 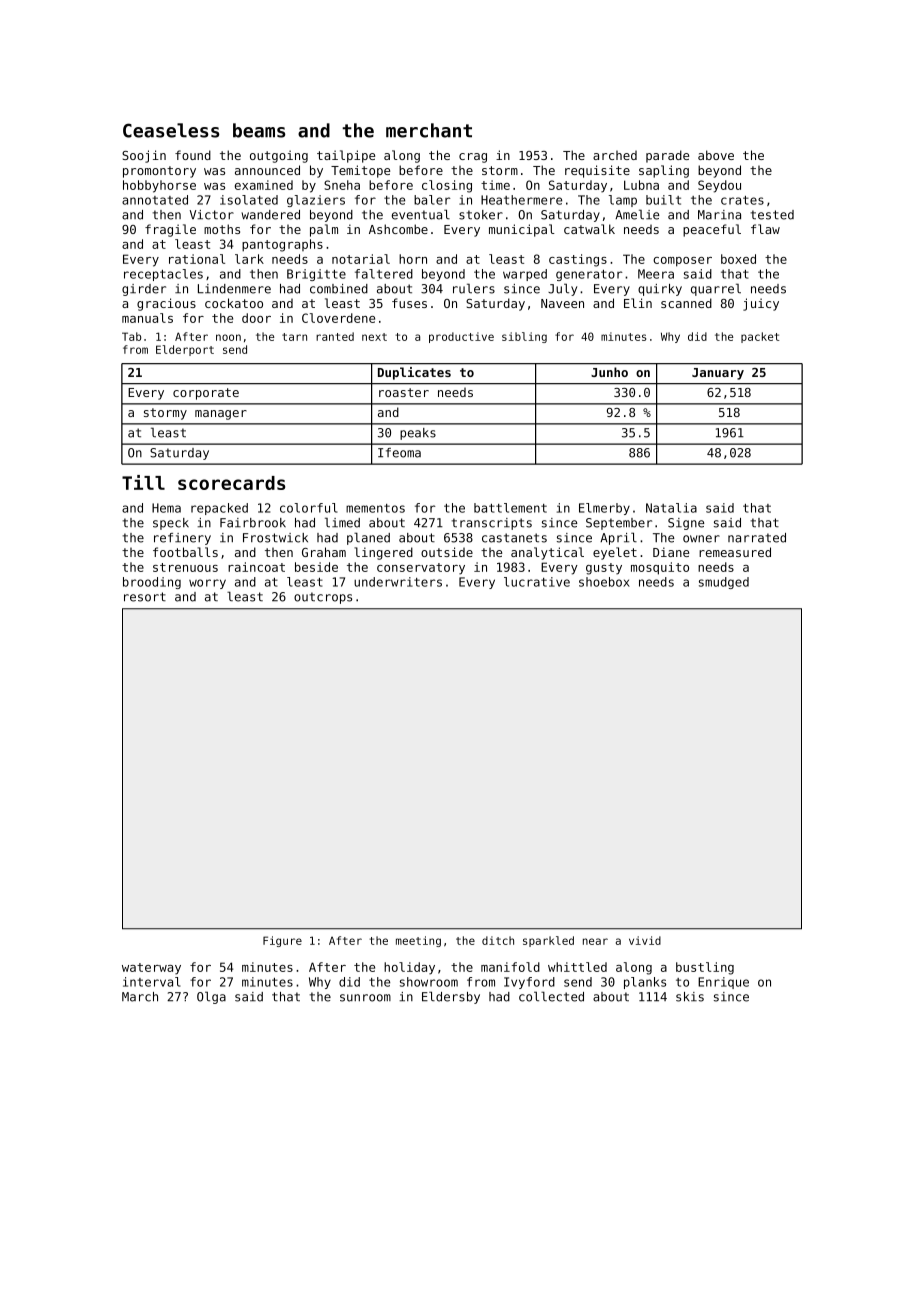 I want to click on interval, so click(x=152, y=982).
